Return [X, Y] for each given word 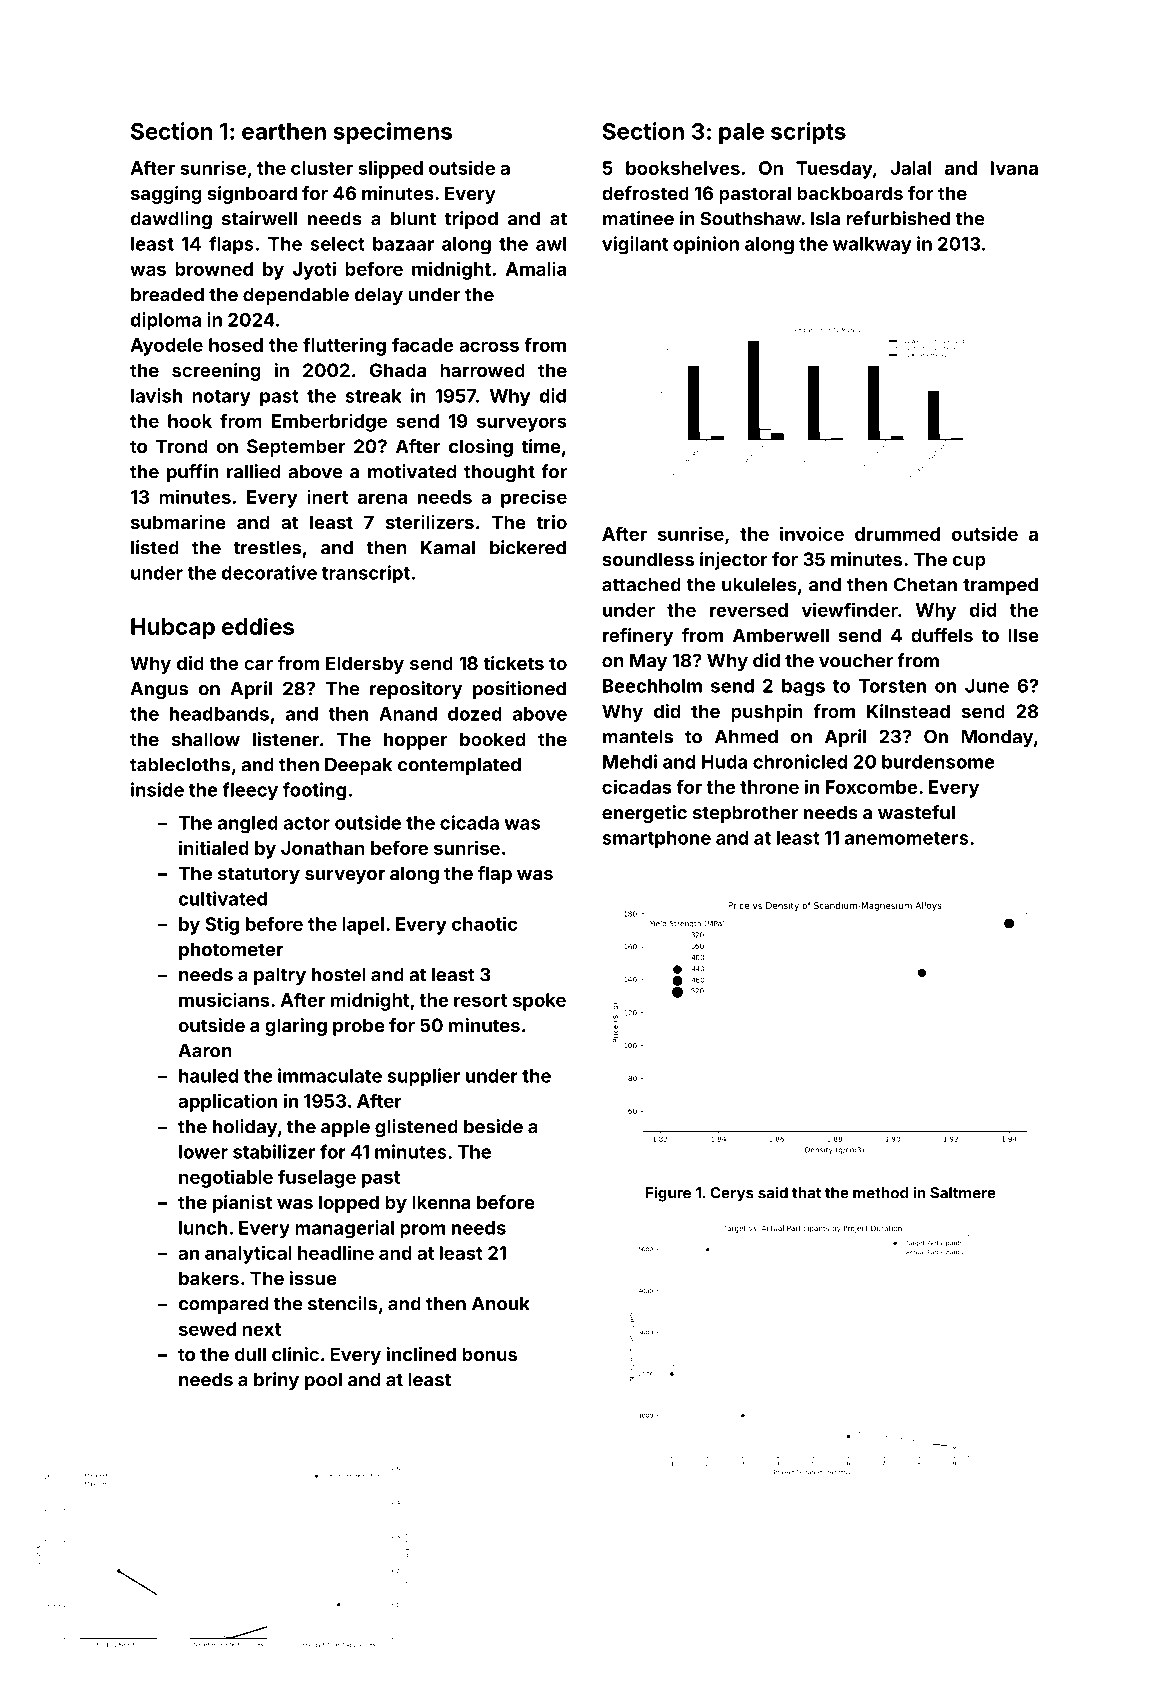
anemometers [907, 838]
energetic [644, 814]
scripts [808, 133]
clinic [295, 1354]
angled [248, 825]
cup [969, 563]
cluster [322, 168]
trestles [267, 548]
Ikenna [441, 1202]
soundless [648, 559]
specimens [392, 133]
